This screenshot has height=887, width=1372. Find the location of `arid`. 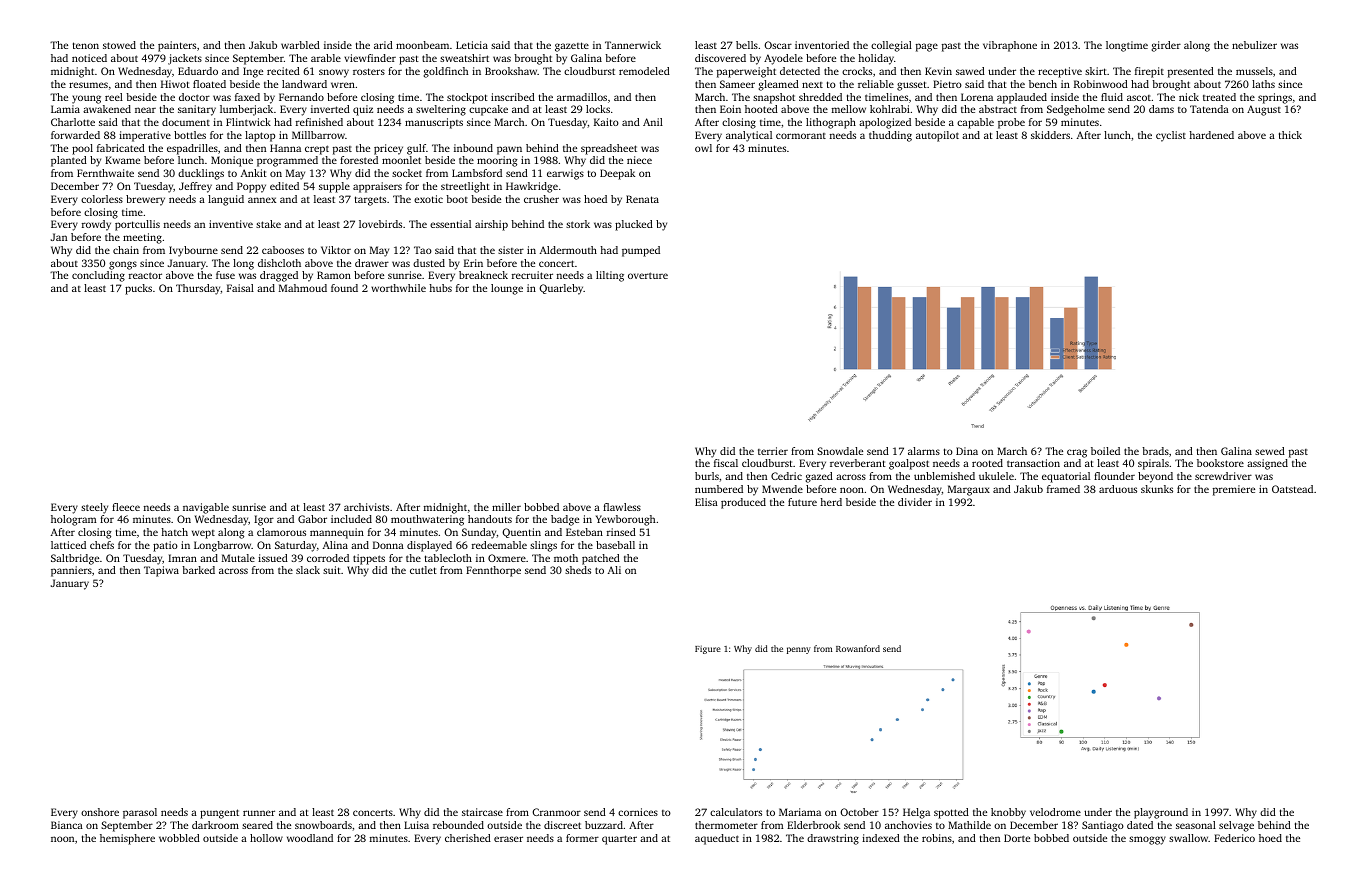

arid is located at coordinates (383, 45).
